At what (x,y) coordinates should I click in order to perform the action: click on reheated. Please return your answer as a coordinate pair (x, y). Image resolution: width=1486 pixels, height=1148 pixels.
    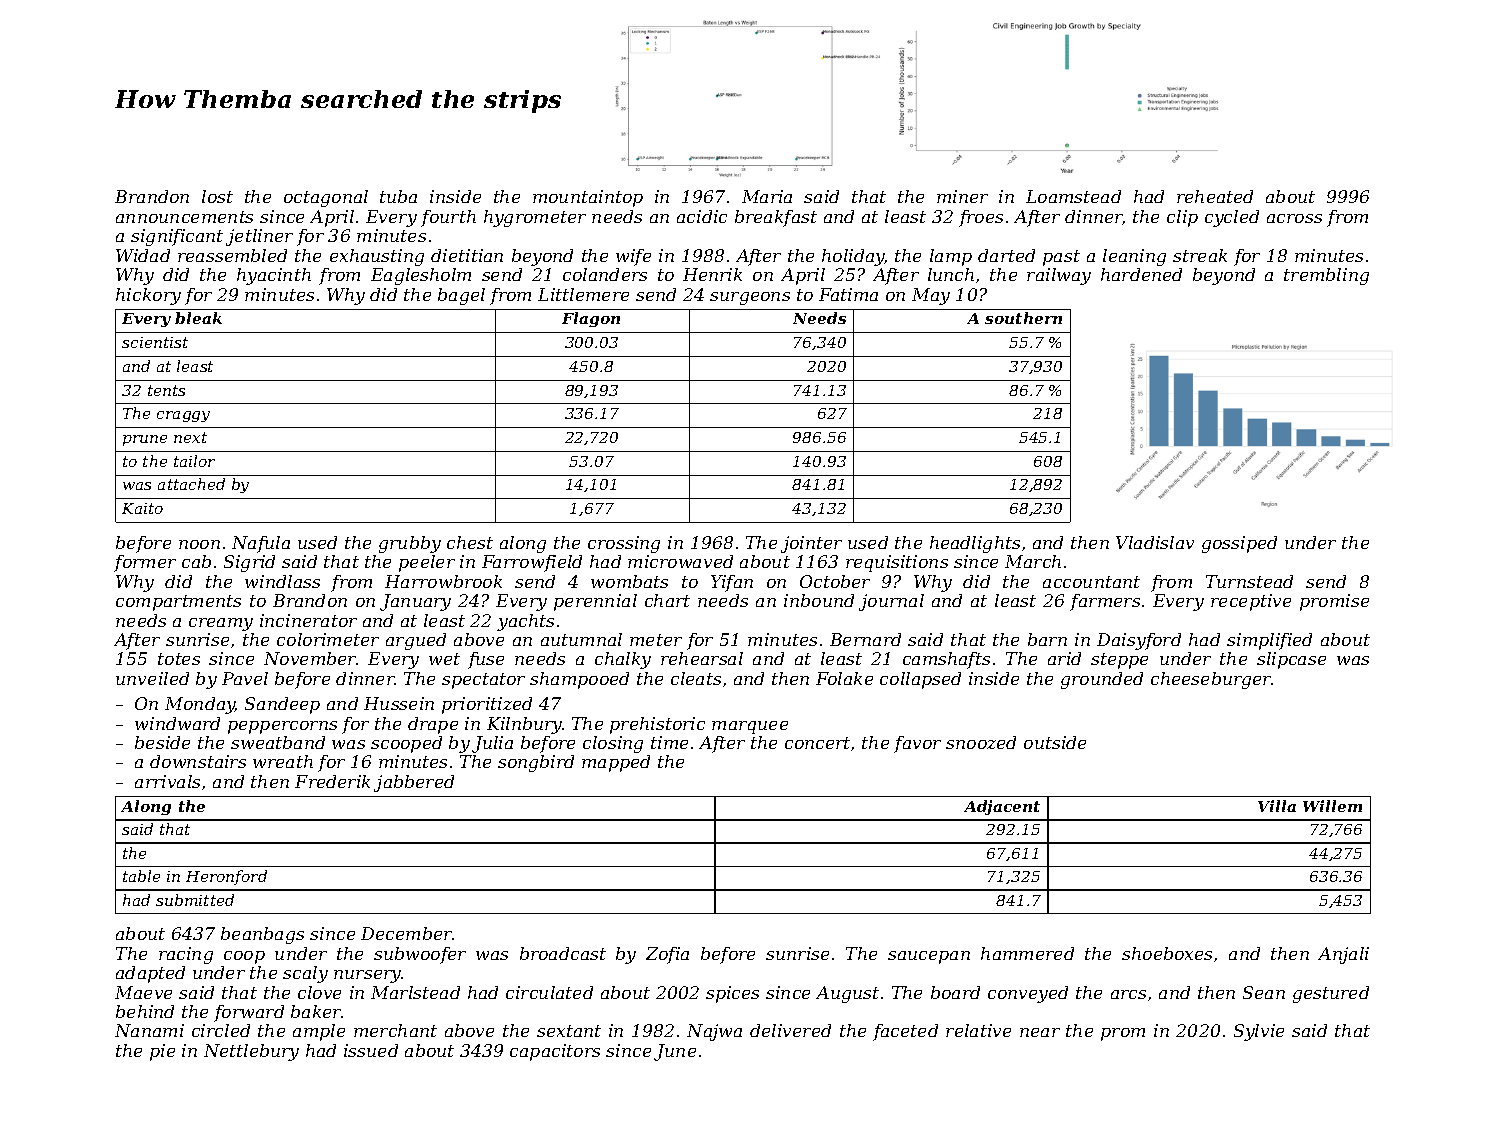
    Looking at the image, I should click on (1215, 196).
